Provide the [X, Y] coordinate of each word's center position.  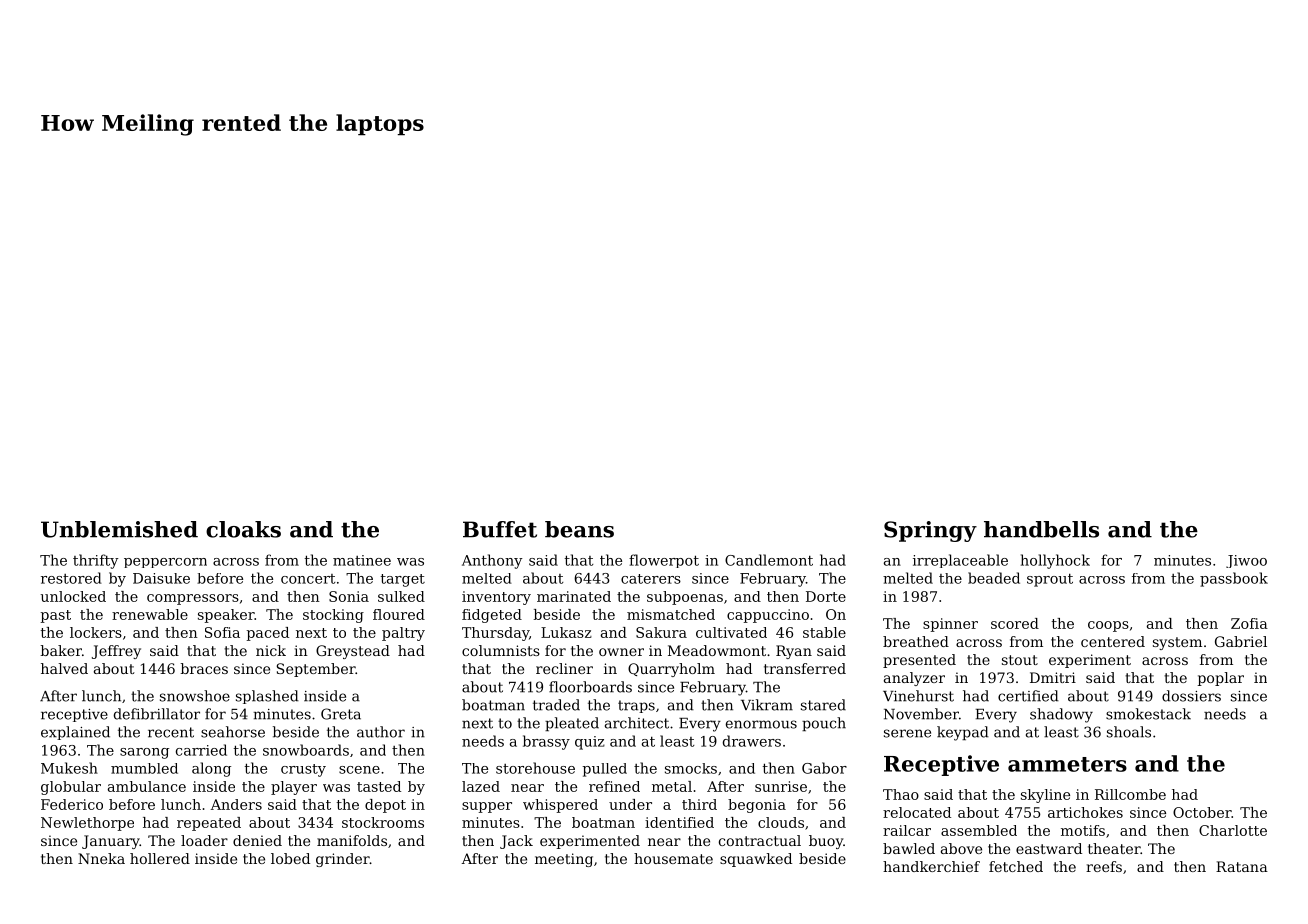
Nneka [101, 858]
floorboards [590, 687]
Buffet [500, 529]
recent [171, 732]
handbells [1041, 529]
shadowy [1061, 715]
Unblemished [119, 529]
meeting [564, 860]
